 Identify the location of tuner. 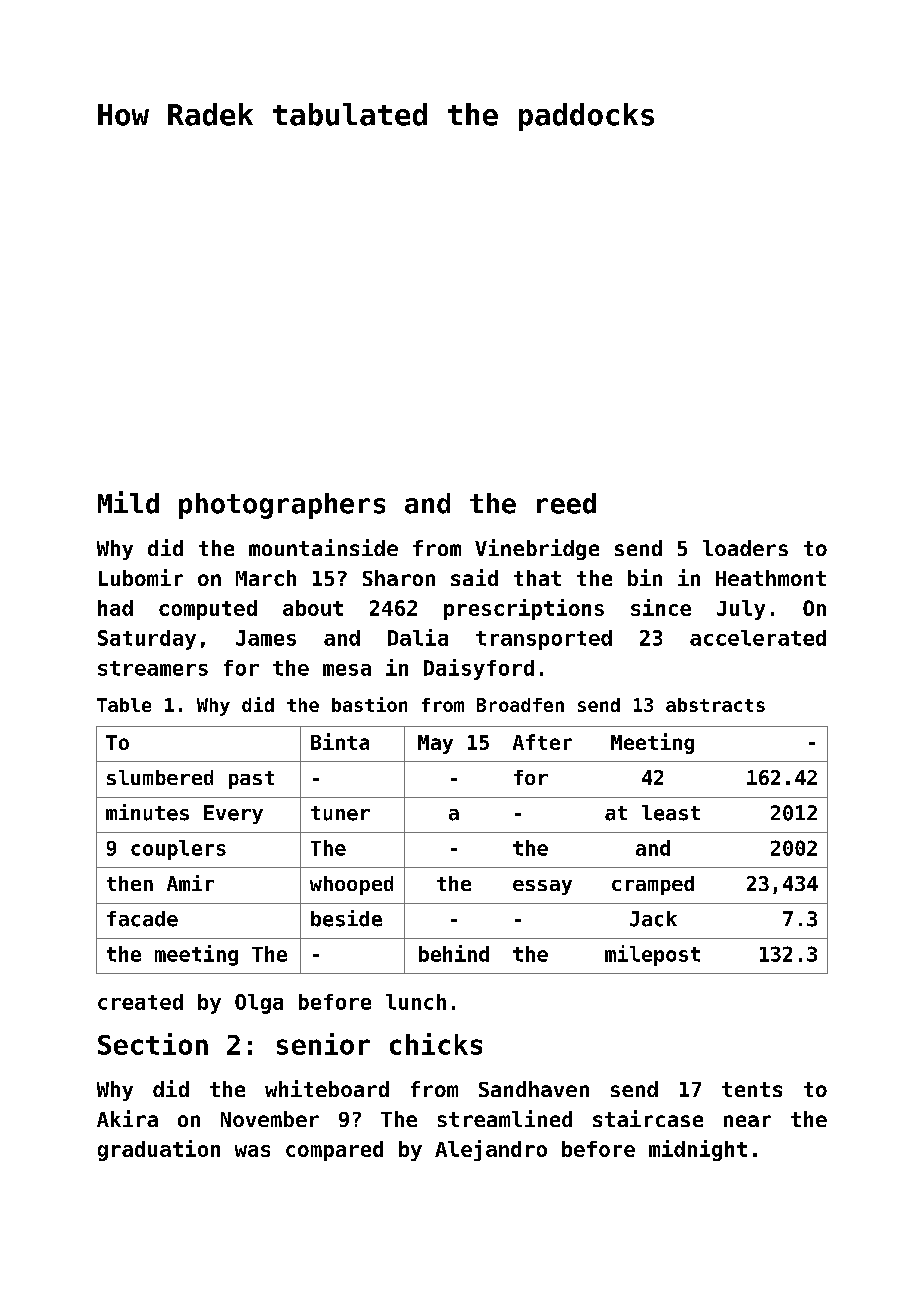
(340, 813).
